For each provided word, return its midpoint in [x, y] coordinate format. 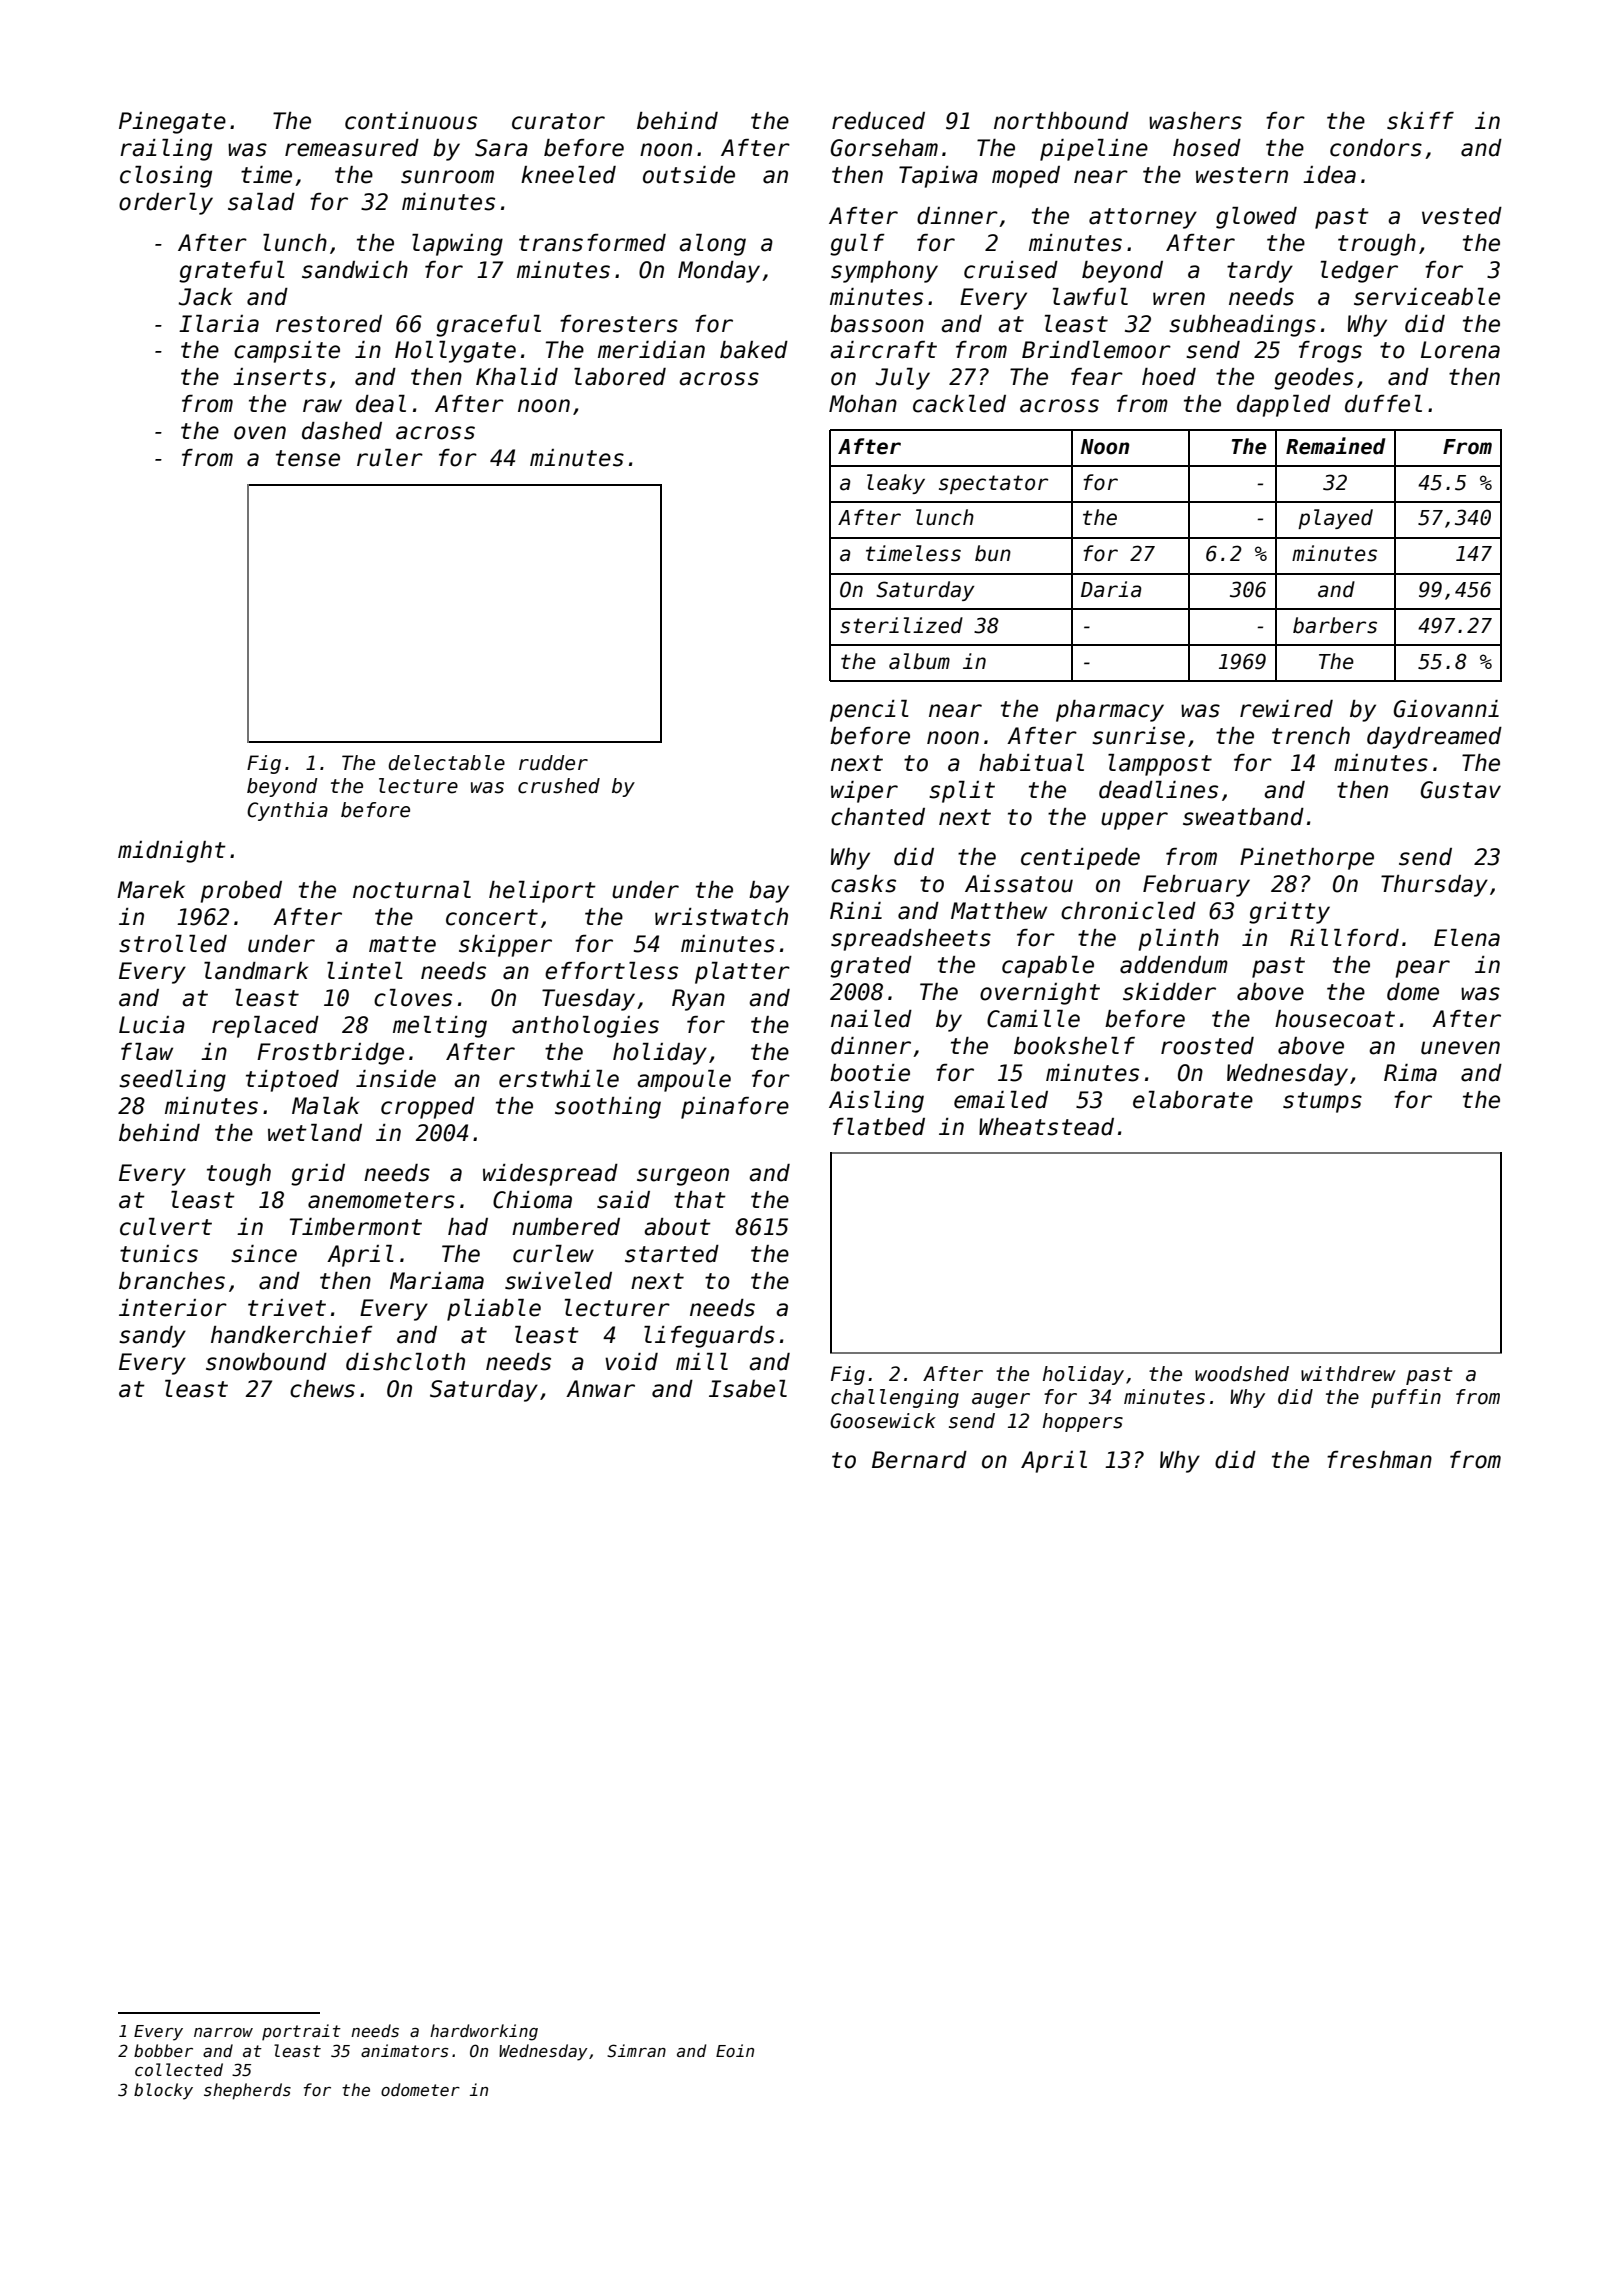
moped [1026, 177]
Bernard [919, 1460]
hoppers [1083, 1422]
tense [308, 458]
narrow [223, 2032]
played [1335, 519]
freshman [1379, 1460]
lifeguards [709, 1337]
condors [1376, 148]
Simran [636, 2050]
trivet [287, 1308]
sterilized [901, 625]
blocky [163, 2091]
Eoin [735, 2050]
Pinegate [172, 123]
